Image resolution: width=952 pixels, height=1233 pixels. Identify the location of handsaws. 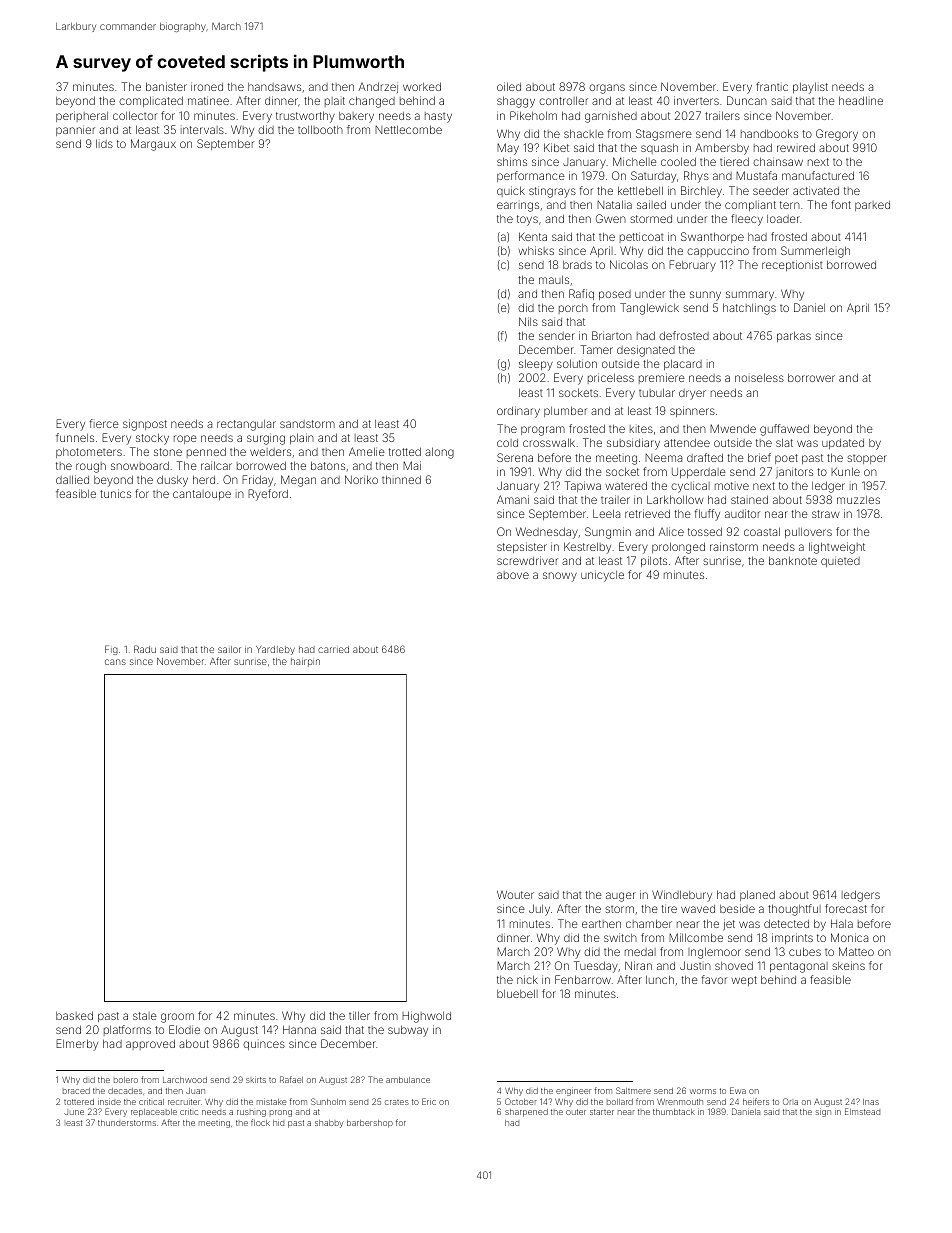
(274, 87).
